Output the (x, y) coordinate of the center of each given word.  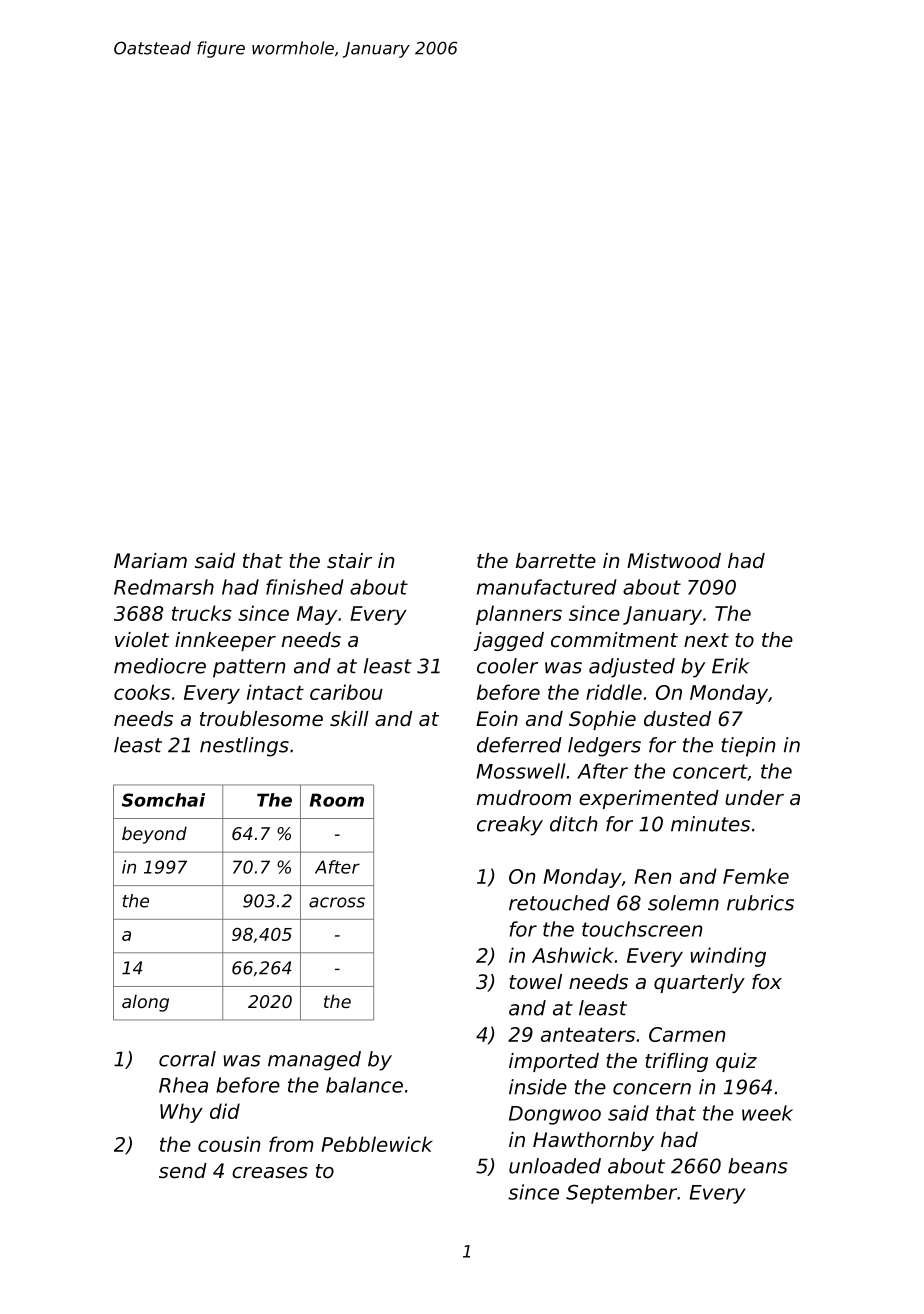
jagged (509, 641)
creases (270, 1173)
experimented (649, 799)
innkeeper (225, 641)
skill (349, 719)
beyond (154, 835)
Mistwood (674, 561)
